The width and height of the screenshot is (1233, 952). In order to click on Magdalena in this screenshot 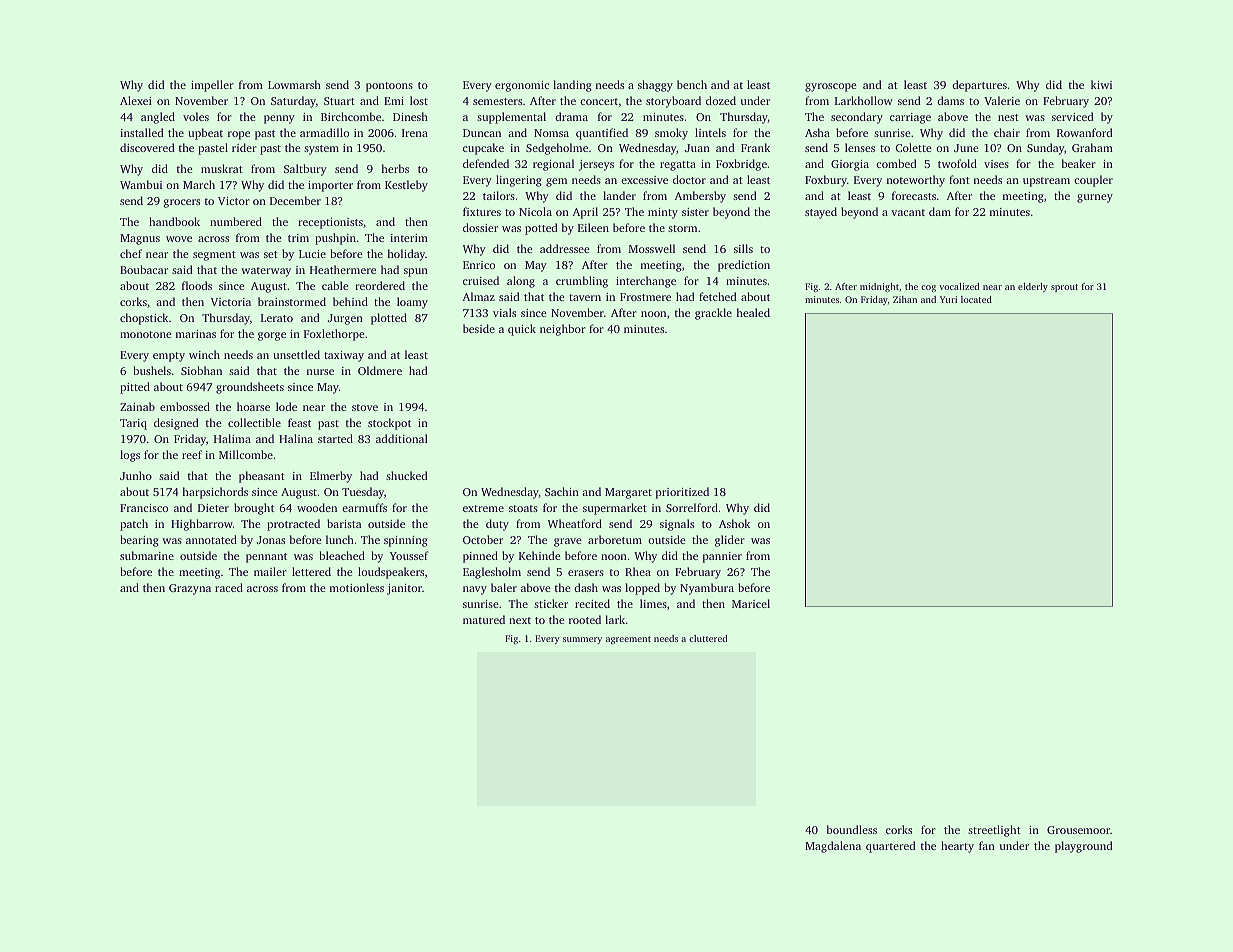, I will do `click(833, 847)`.
